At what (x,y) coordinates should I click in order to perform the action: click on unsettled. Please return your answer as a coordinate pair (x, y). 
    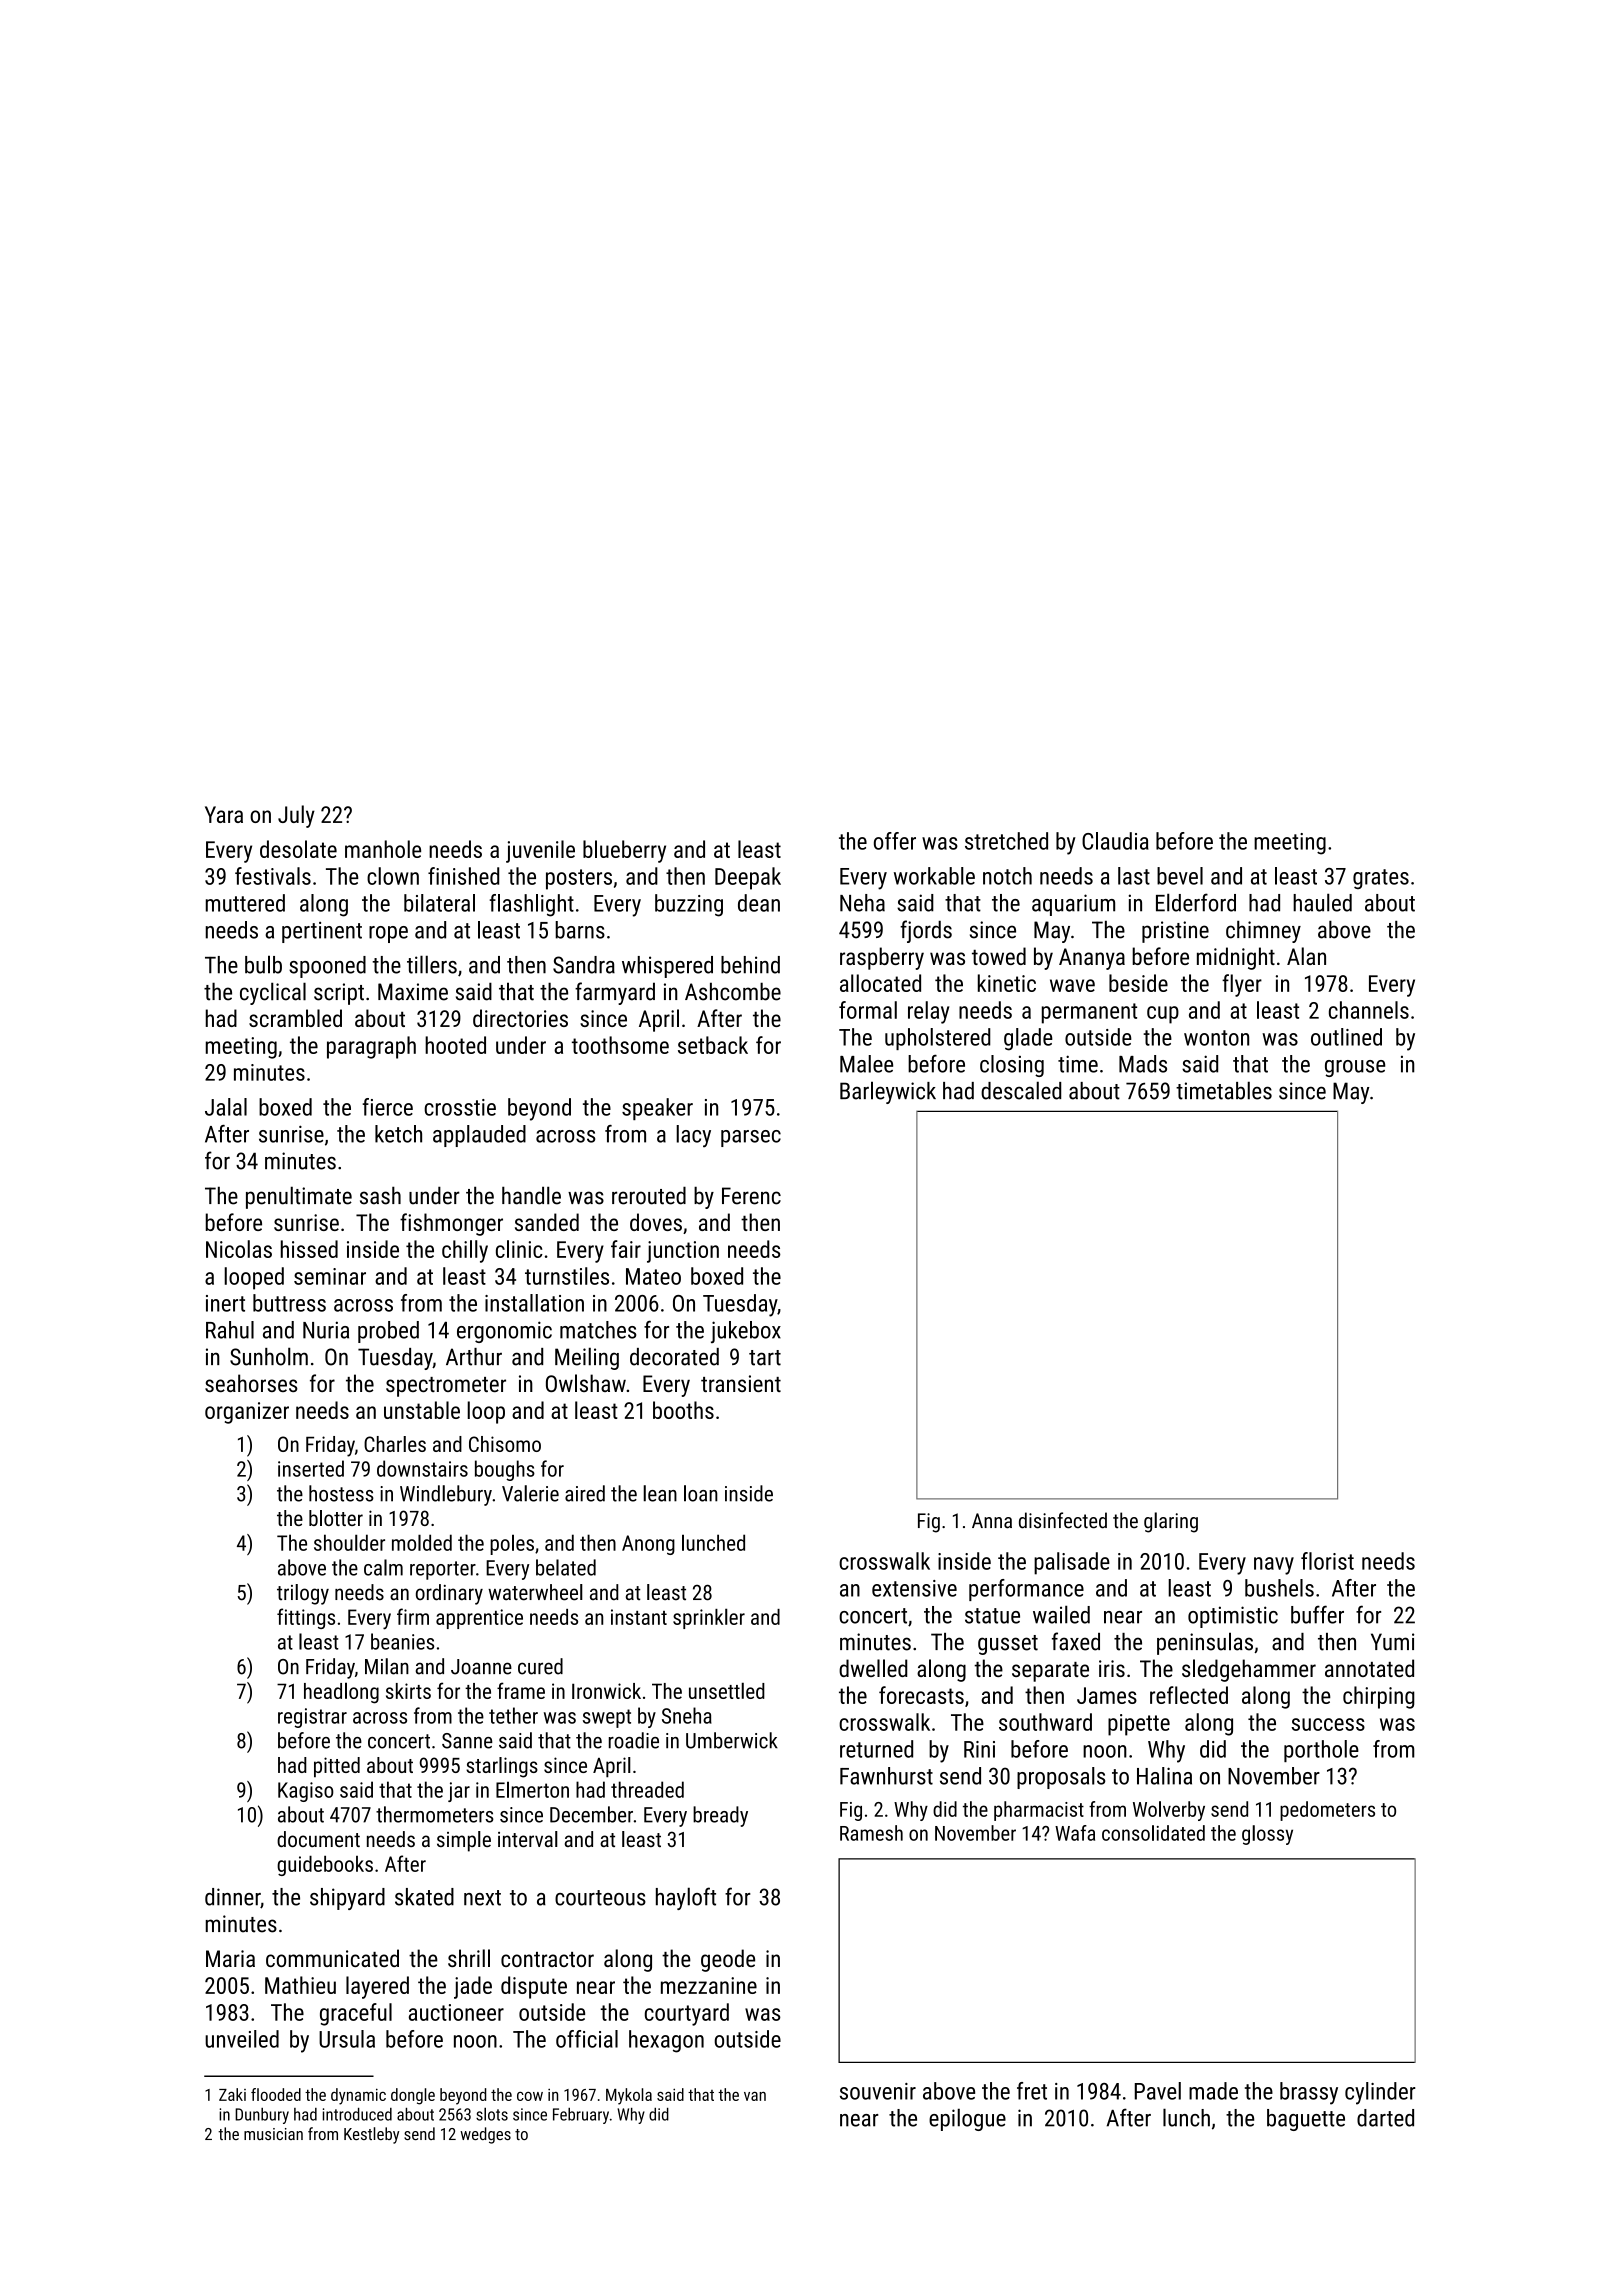
    Looking at the image, I should click on (727, 1690).
